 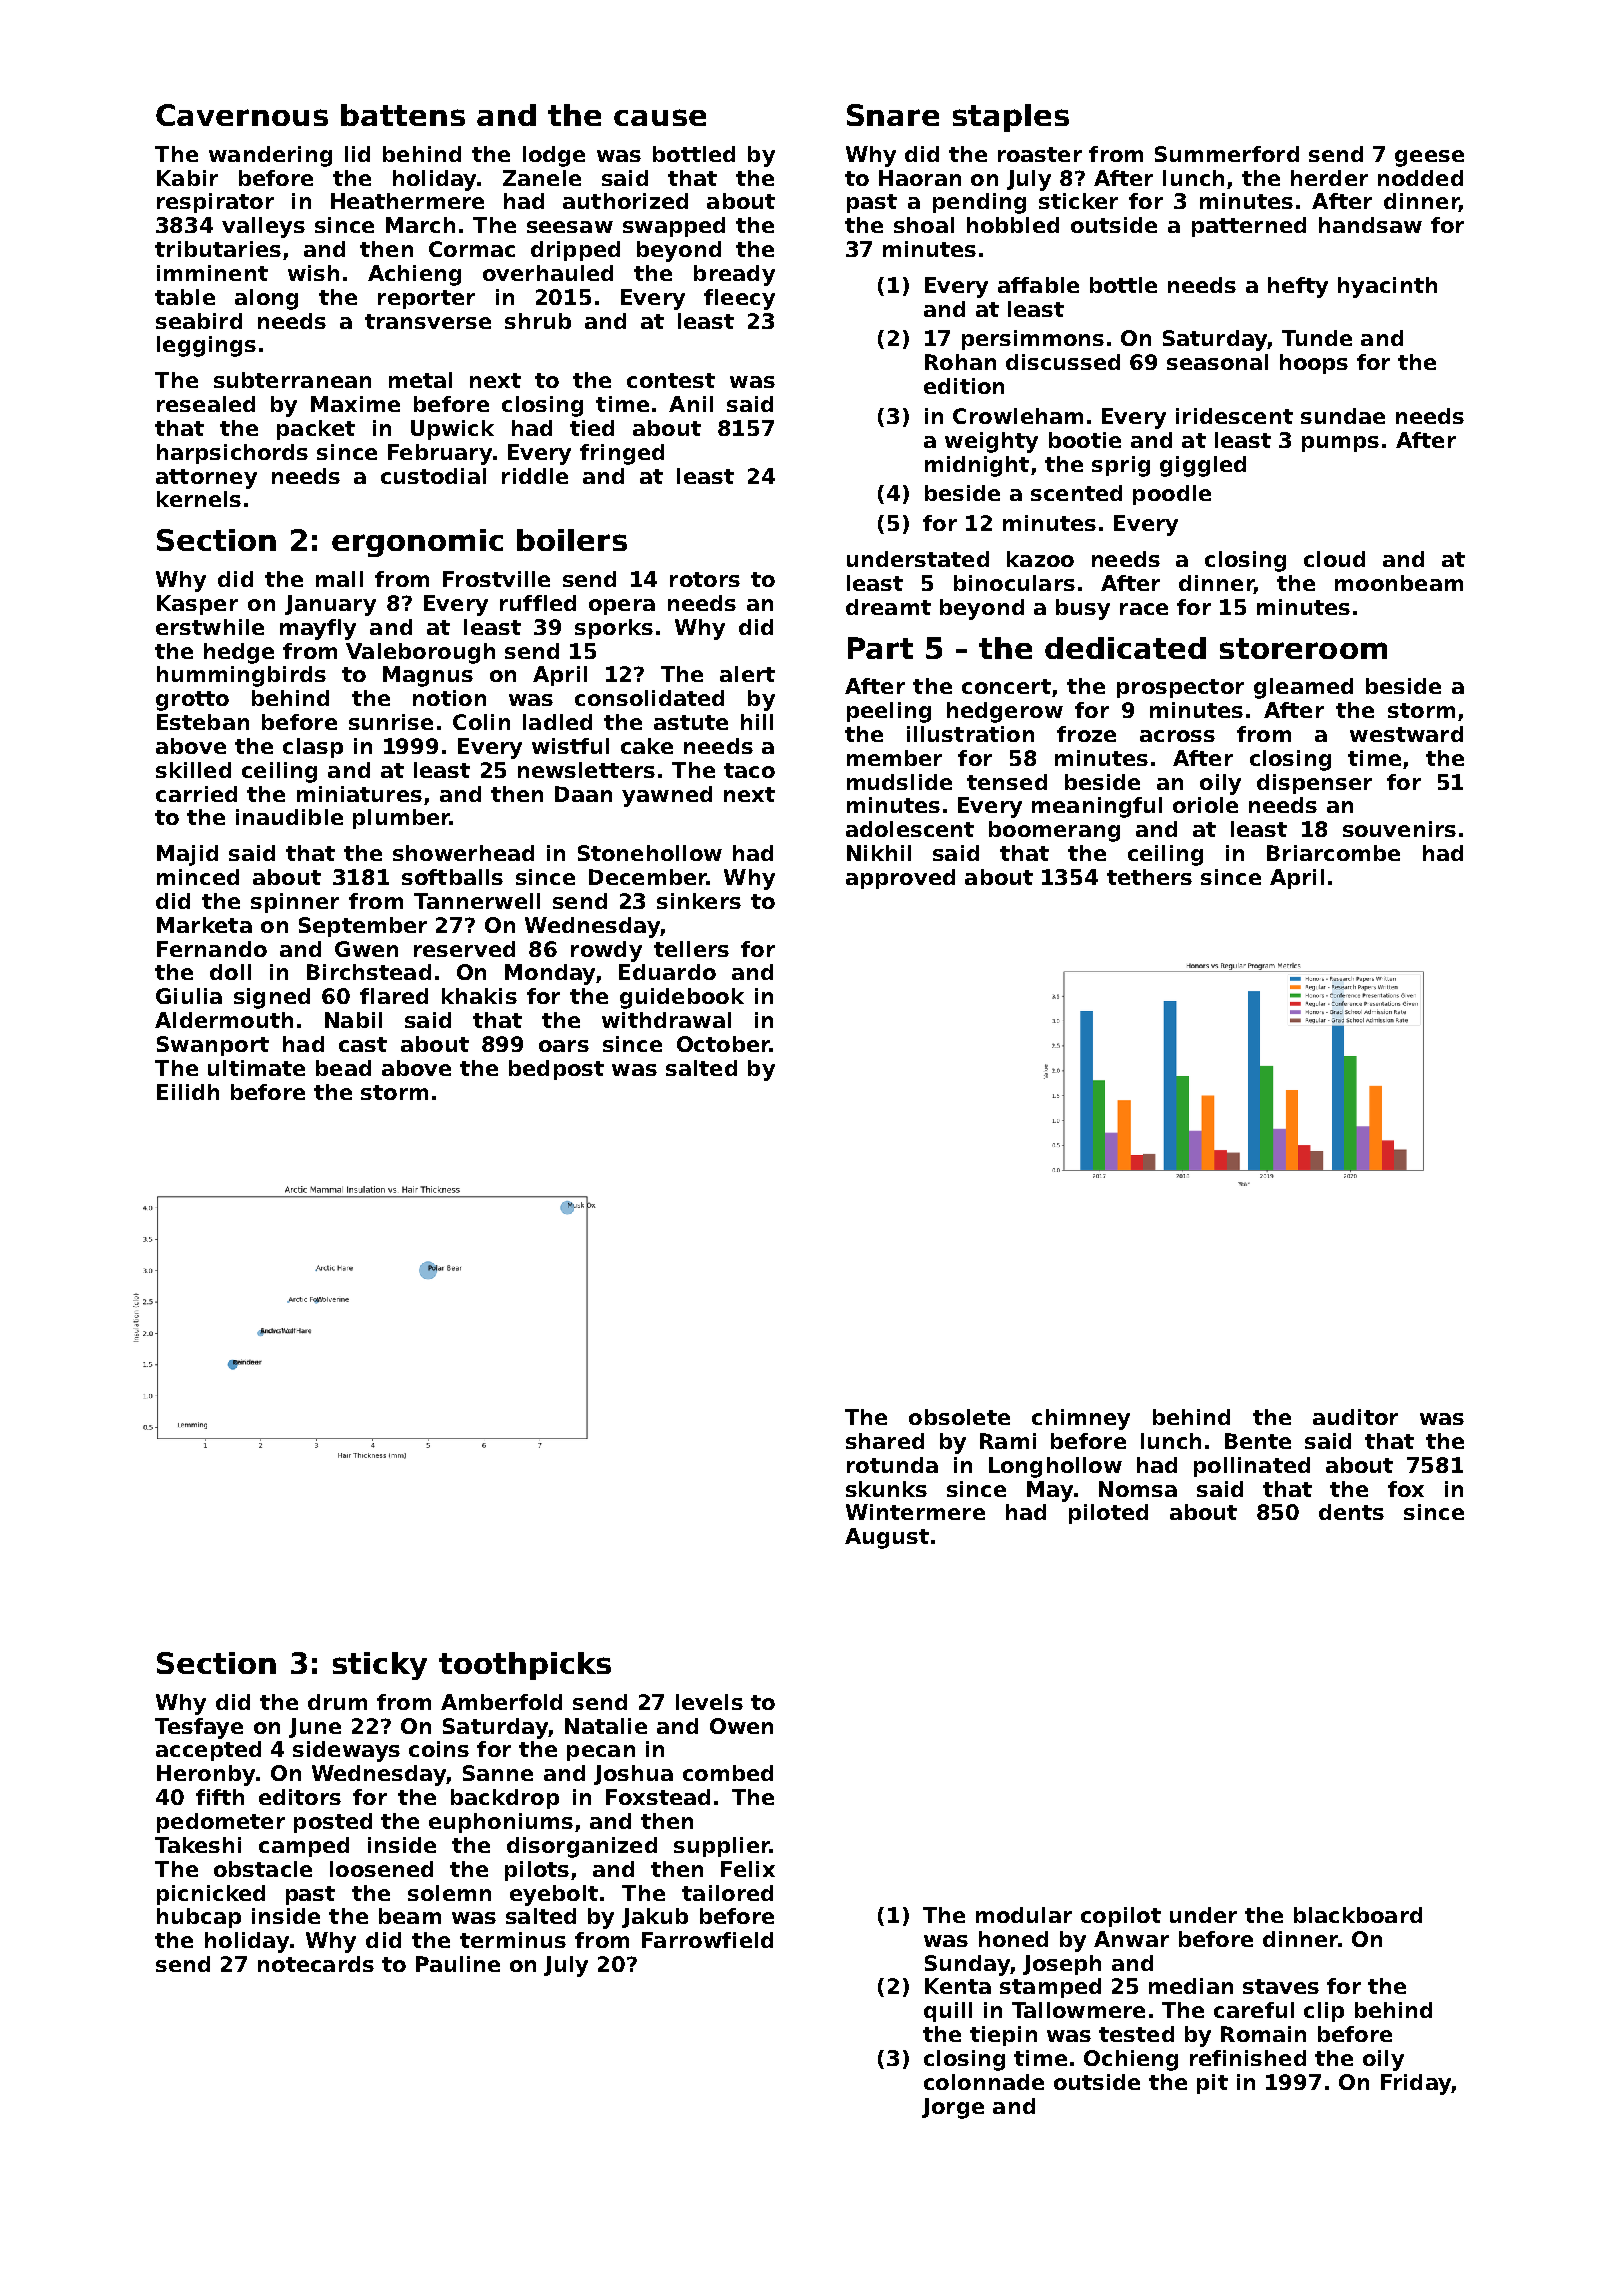 I want to click on battens, so click(x=403, y=115).
